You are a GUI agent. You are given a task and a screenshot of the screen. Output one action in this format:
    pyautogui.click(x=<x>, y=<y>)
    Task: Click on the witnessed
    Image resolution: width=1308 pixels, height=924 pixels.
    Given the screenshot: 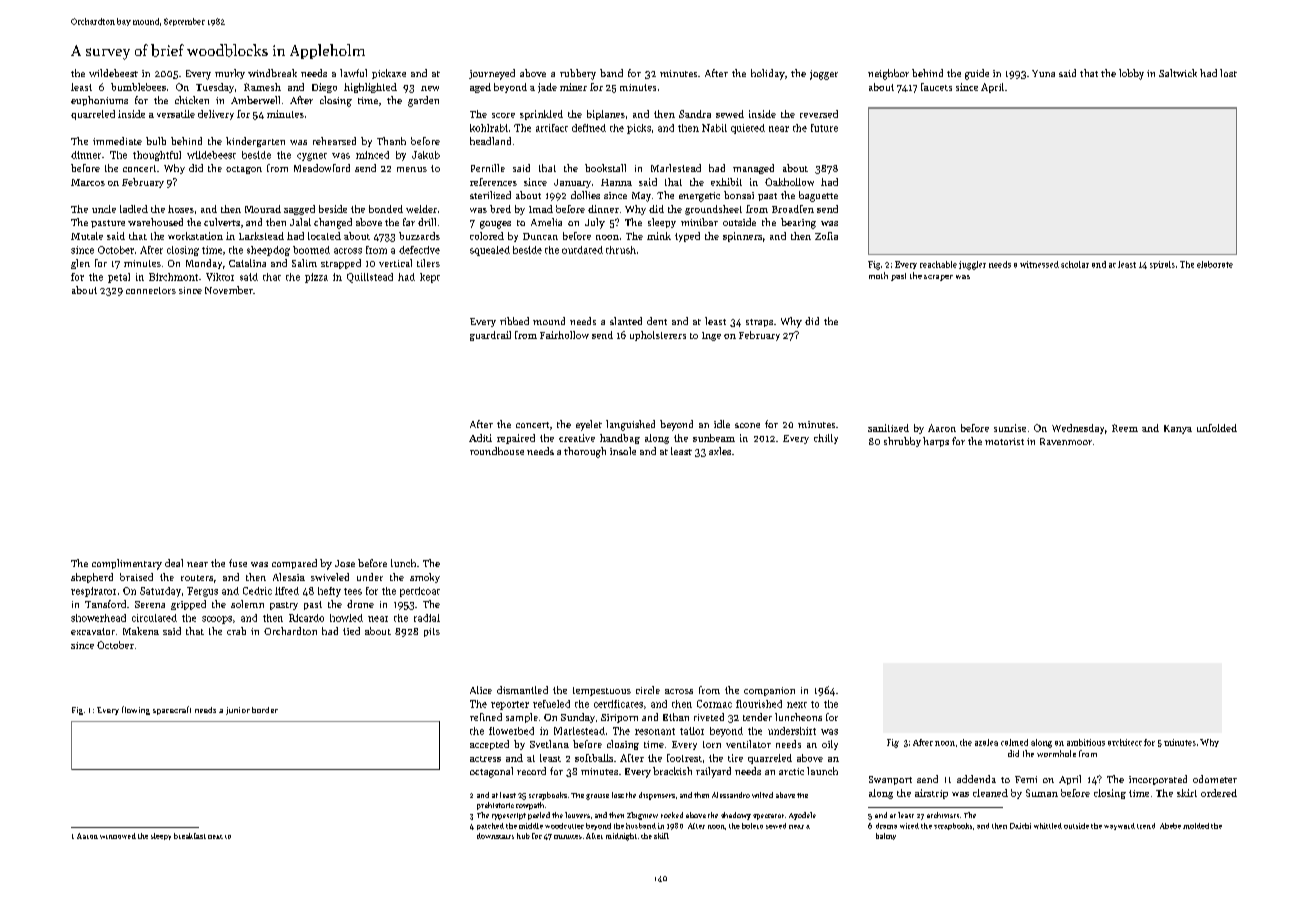 What is the action you would take?
    pyautogui.click(x=1039, y=264)
